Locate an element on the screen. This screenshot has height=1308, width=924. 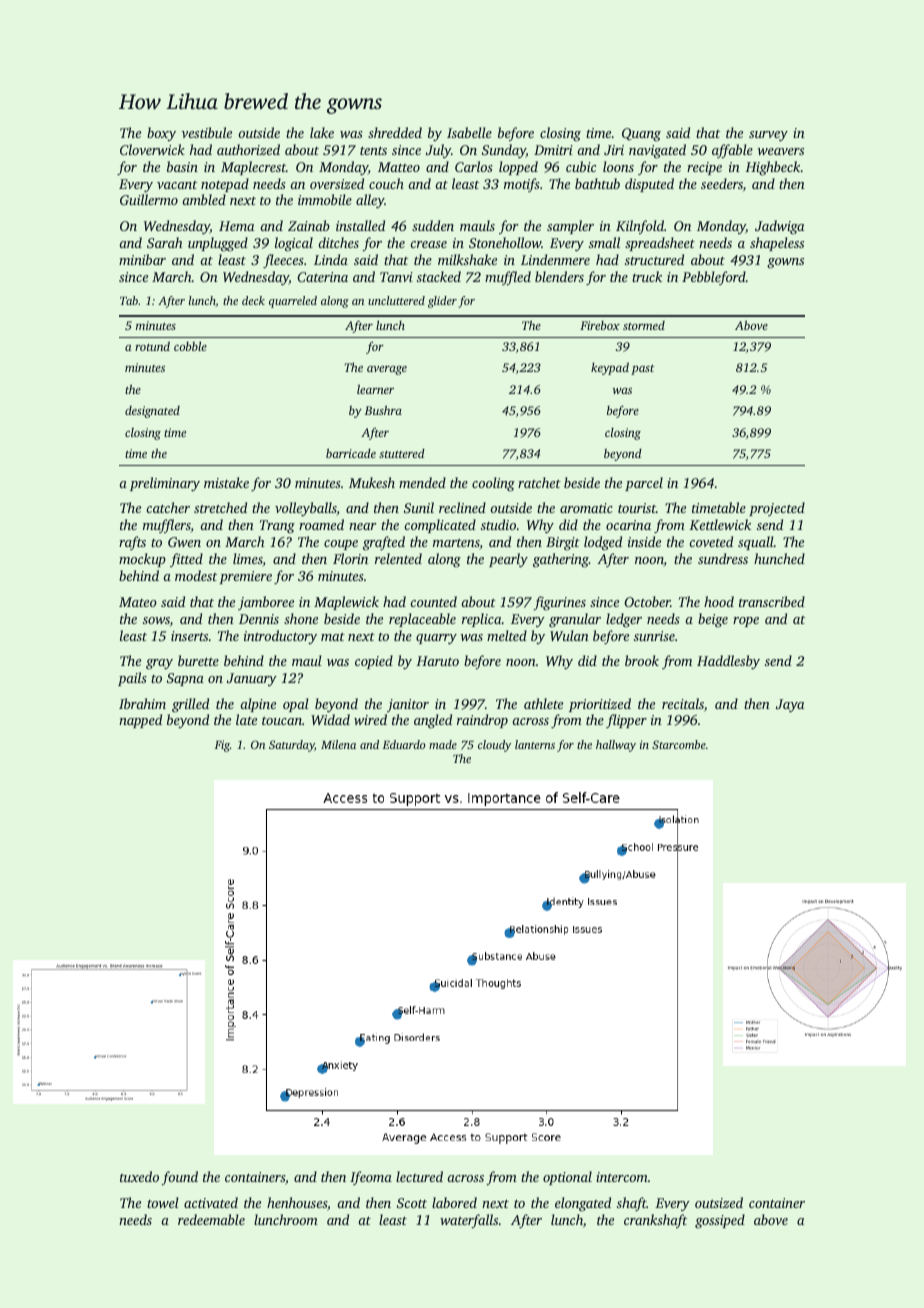
pails is located at coordinates (132, 679).
